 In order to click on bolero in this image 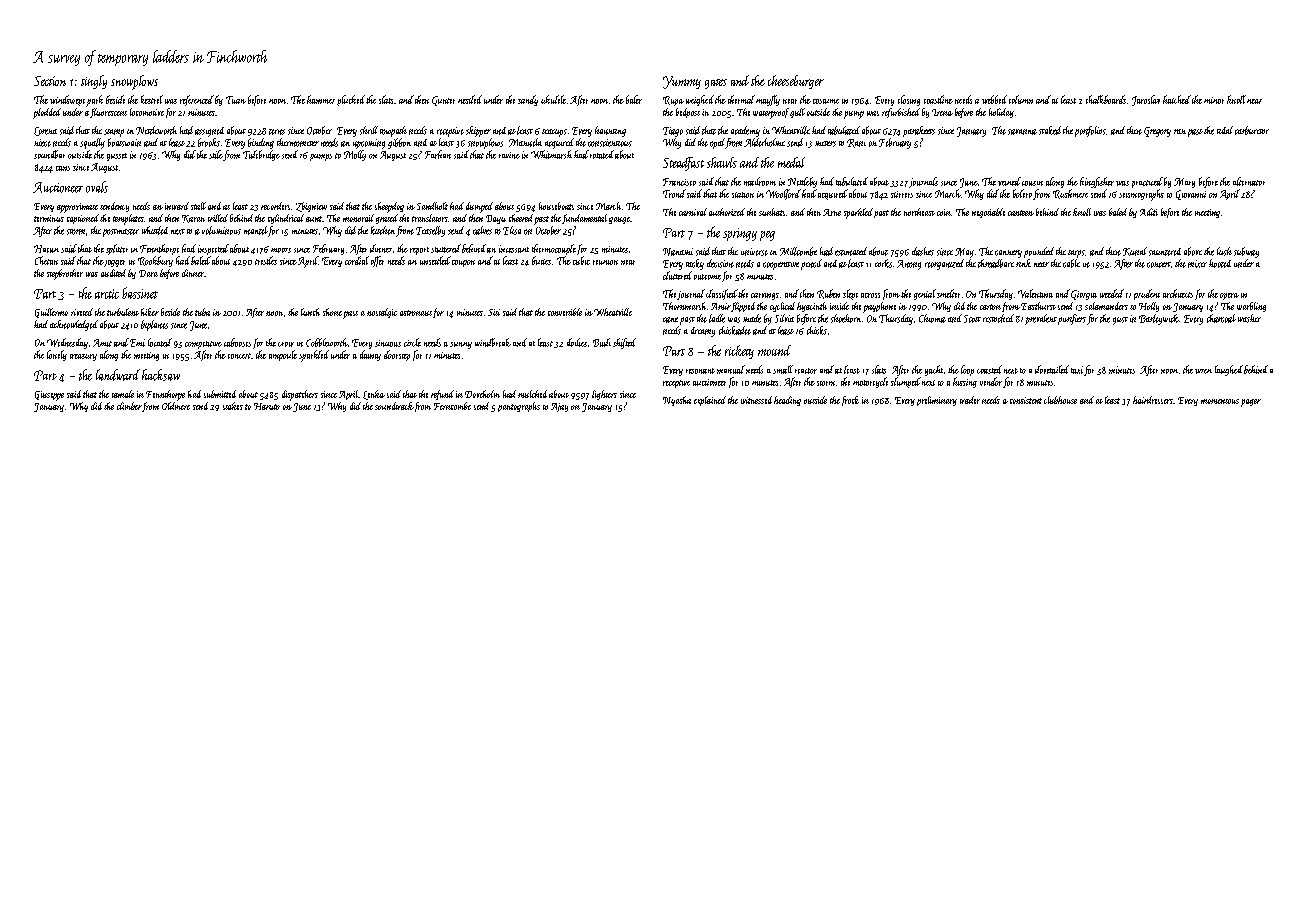, I will do `click(1022, 193)`.
